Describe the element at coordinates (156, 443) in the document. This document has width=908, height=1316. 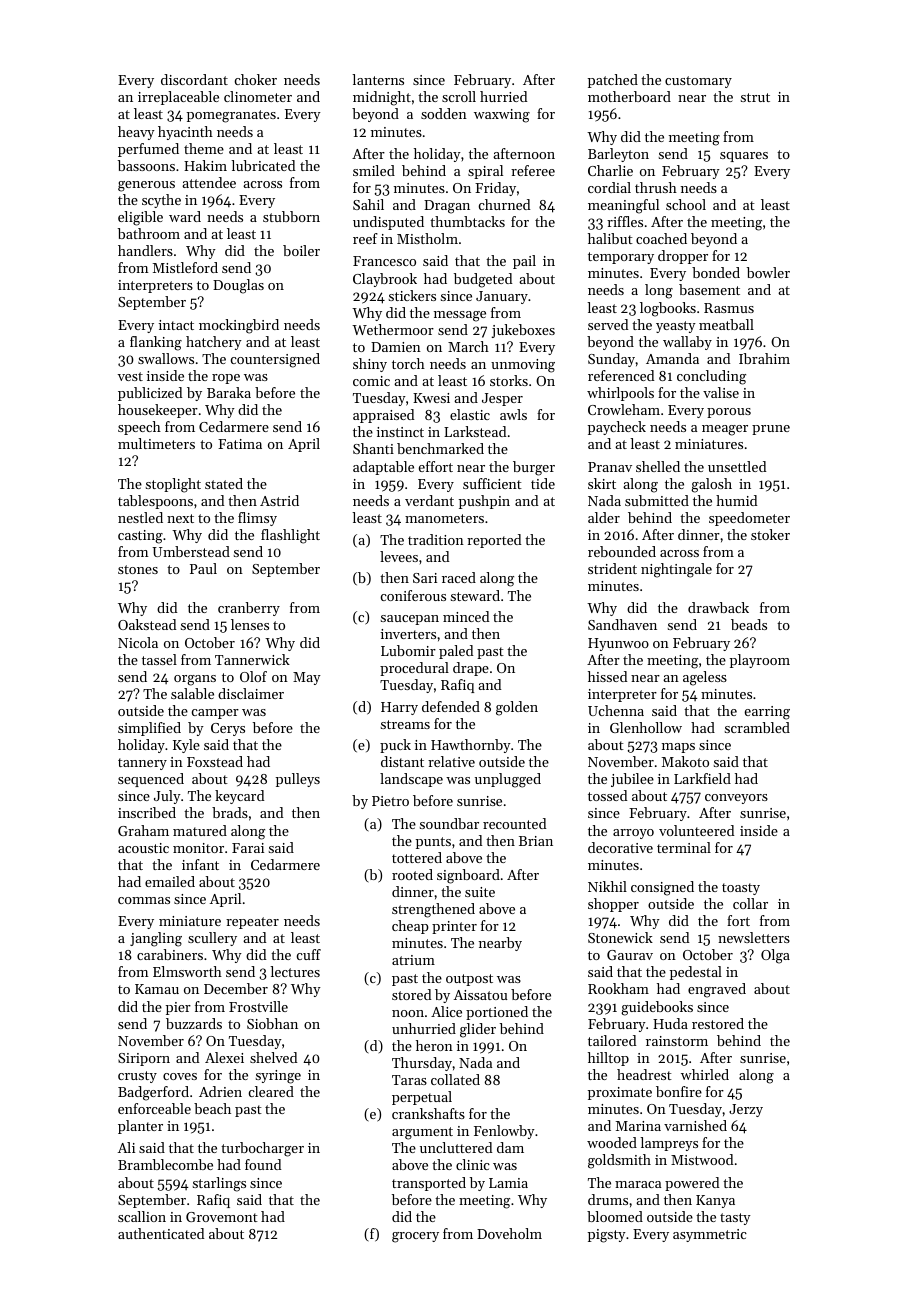
I see `multimeters` at that location.
